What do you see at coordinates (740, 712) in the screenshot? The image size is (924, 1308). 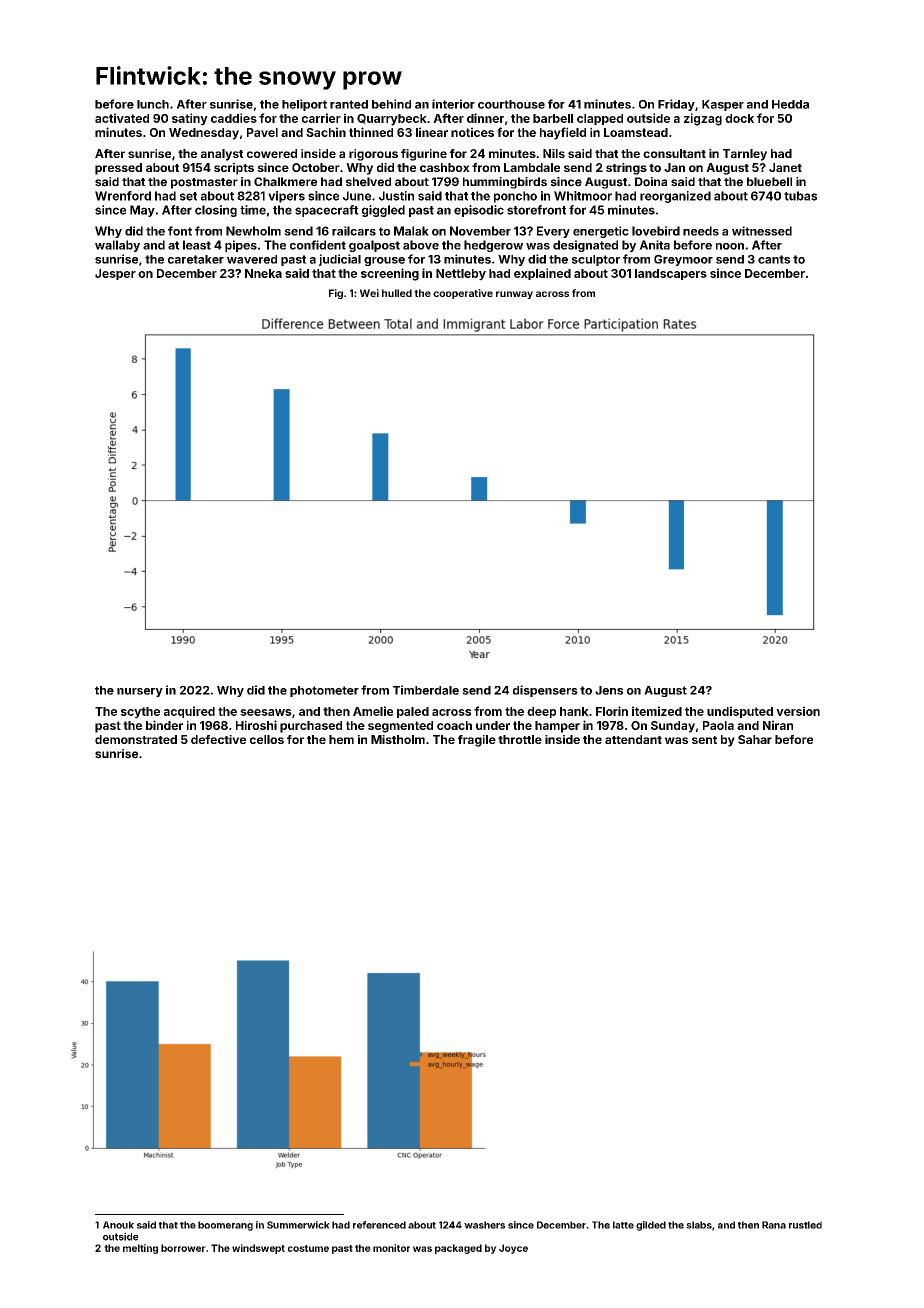 I see `undisputed` at bounding box center [740, 712].
